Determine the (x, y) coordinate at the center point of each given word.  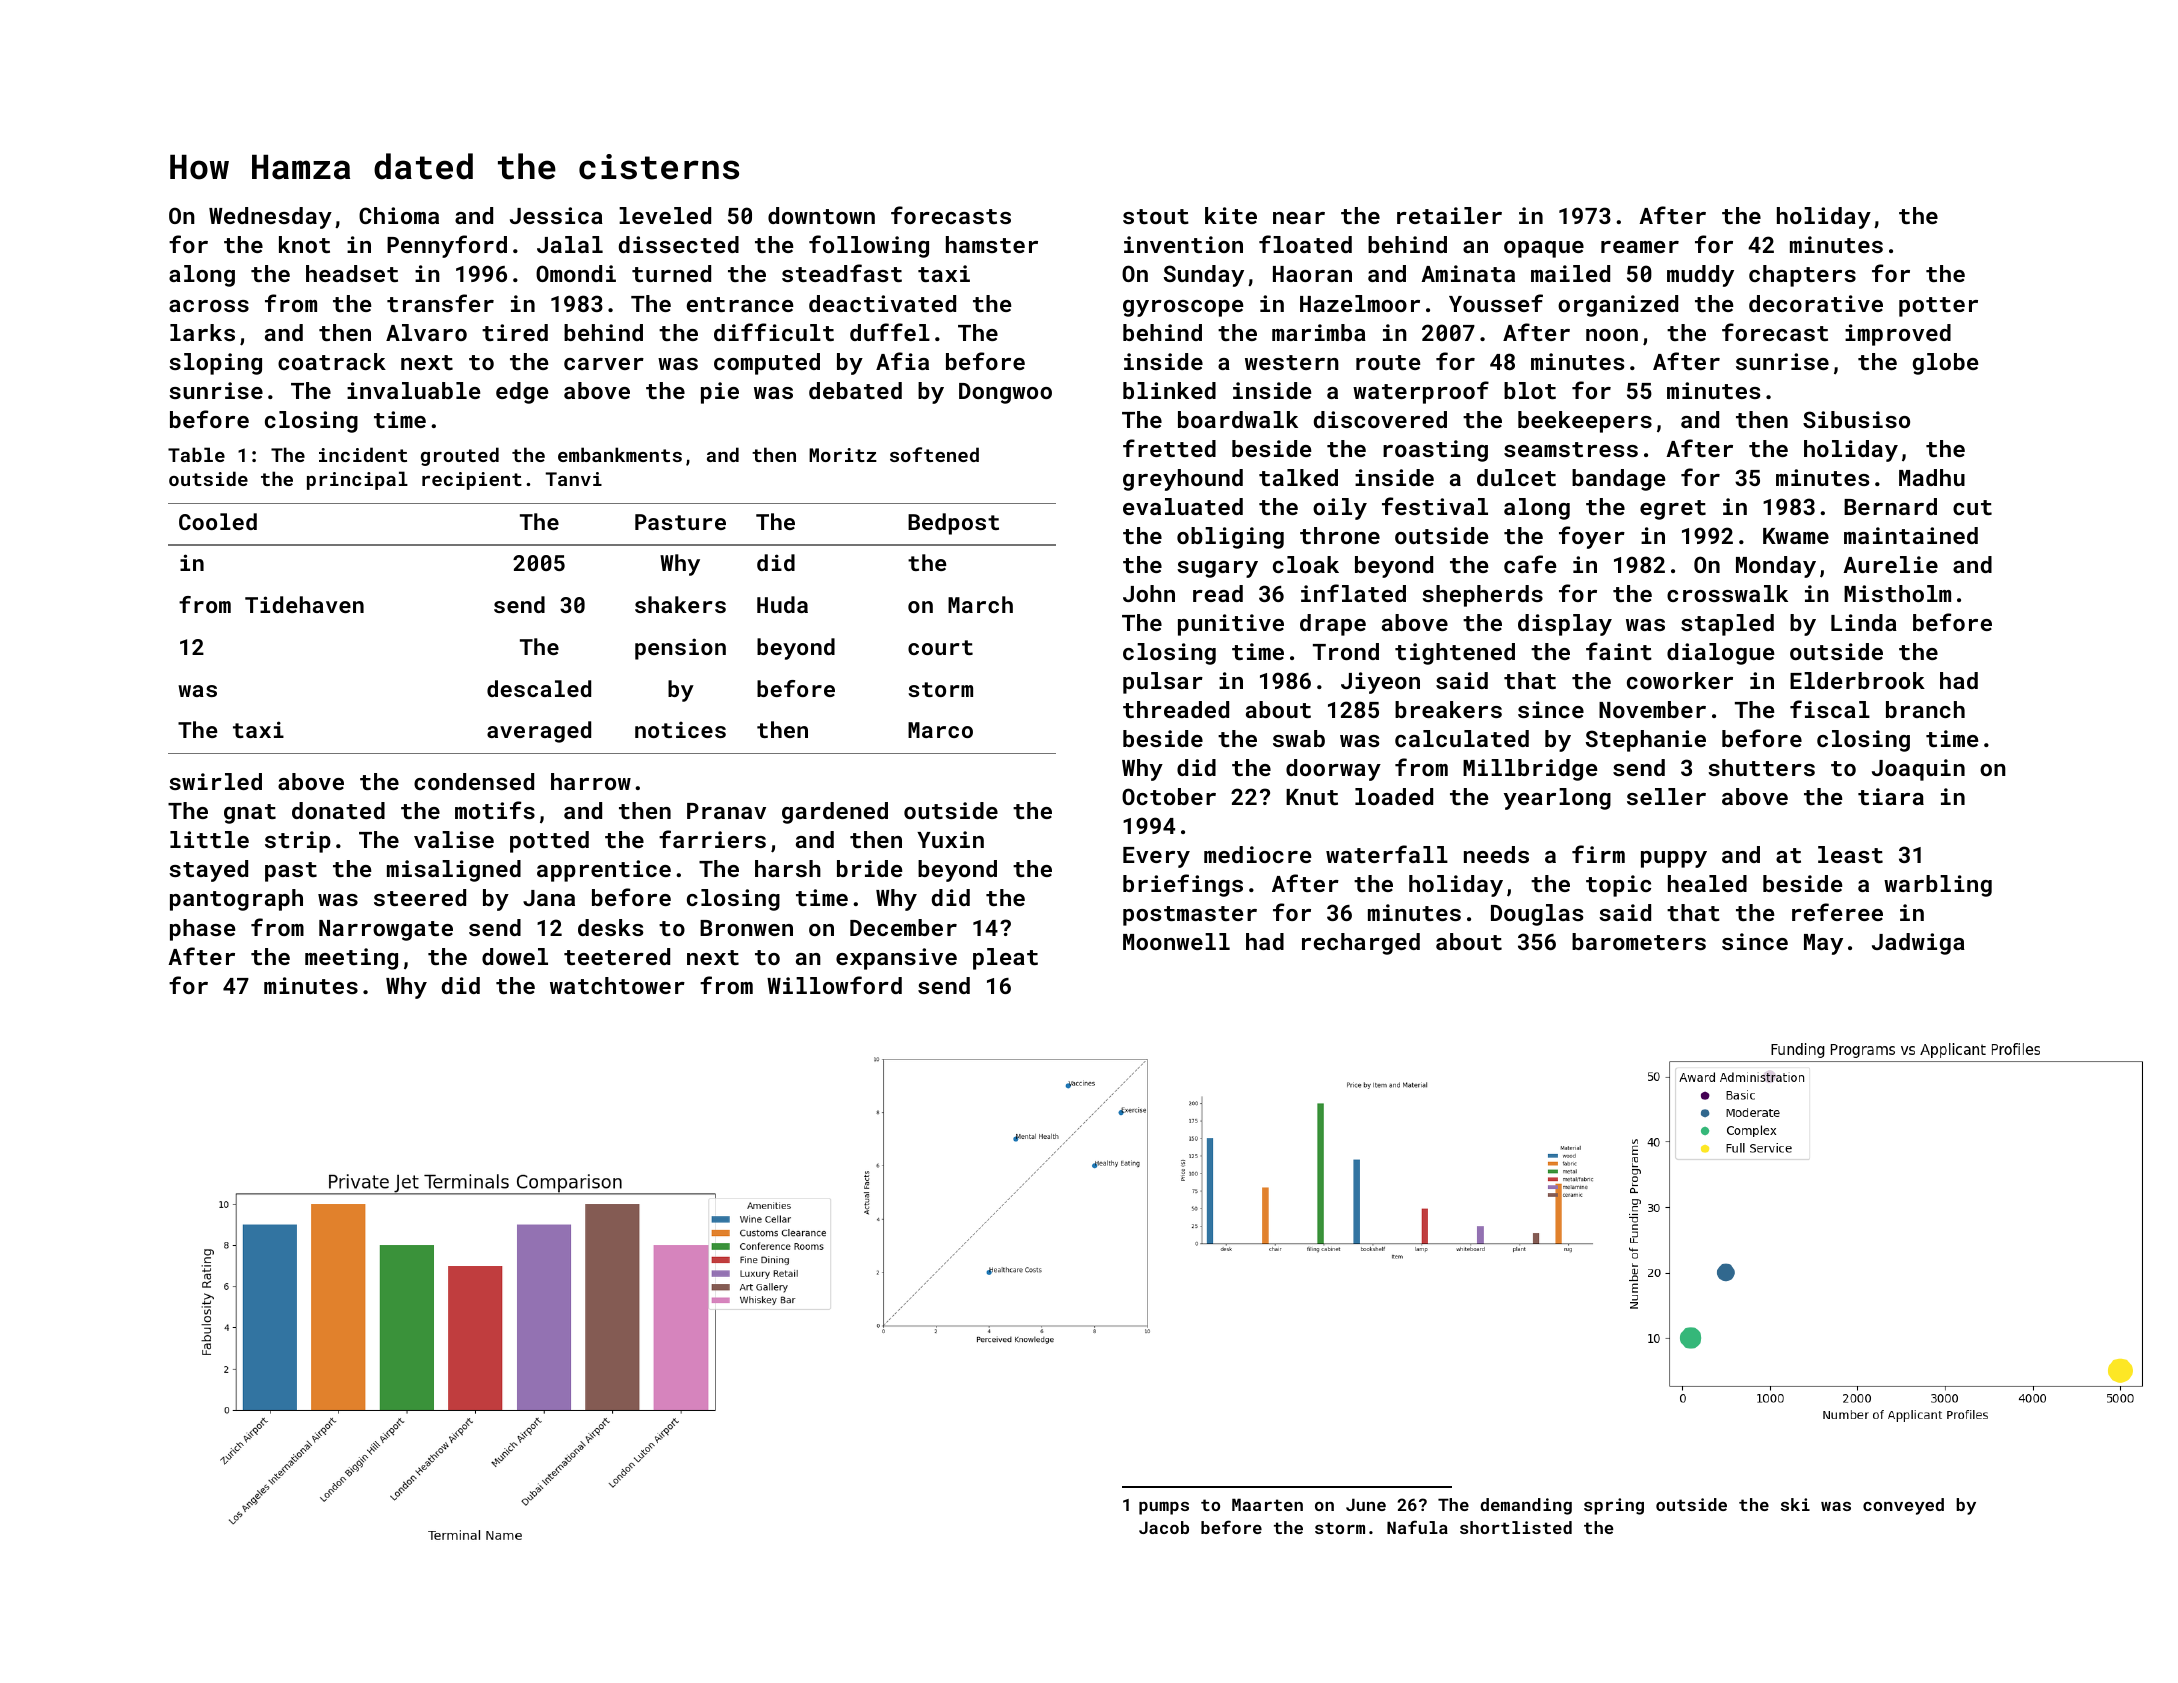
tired (515, 332)
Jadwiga (1918, 944)
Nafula (1417, 1527)
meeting (351, 959)
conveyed (1903, 1506)
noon (1612, 335)
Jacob (1164, 1527)
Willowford (834, 985)
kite (1231, 215)
